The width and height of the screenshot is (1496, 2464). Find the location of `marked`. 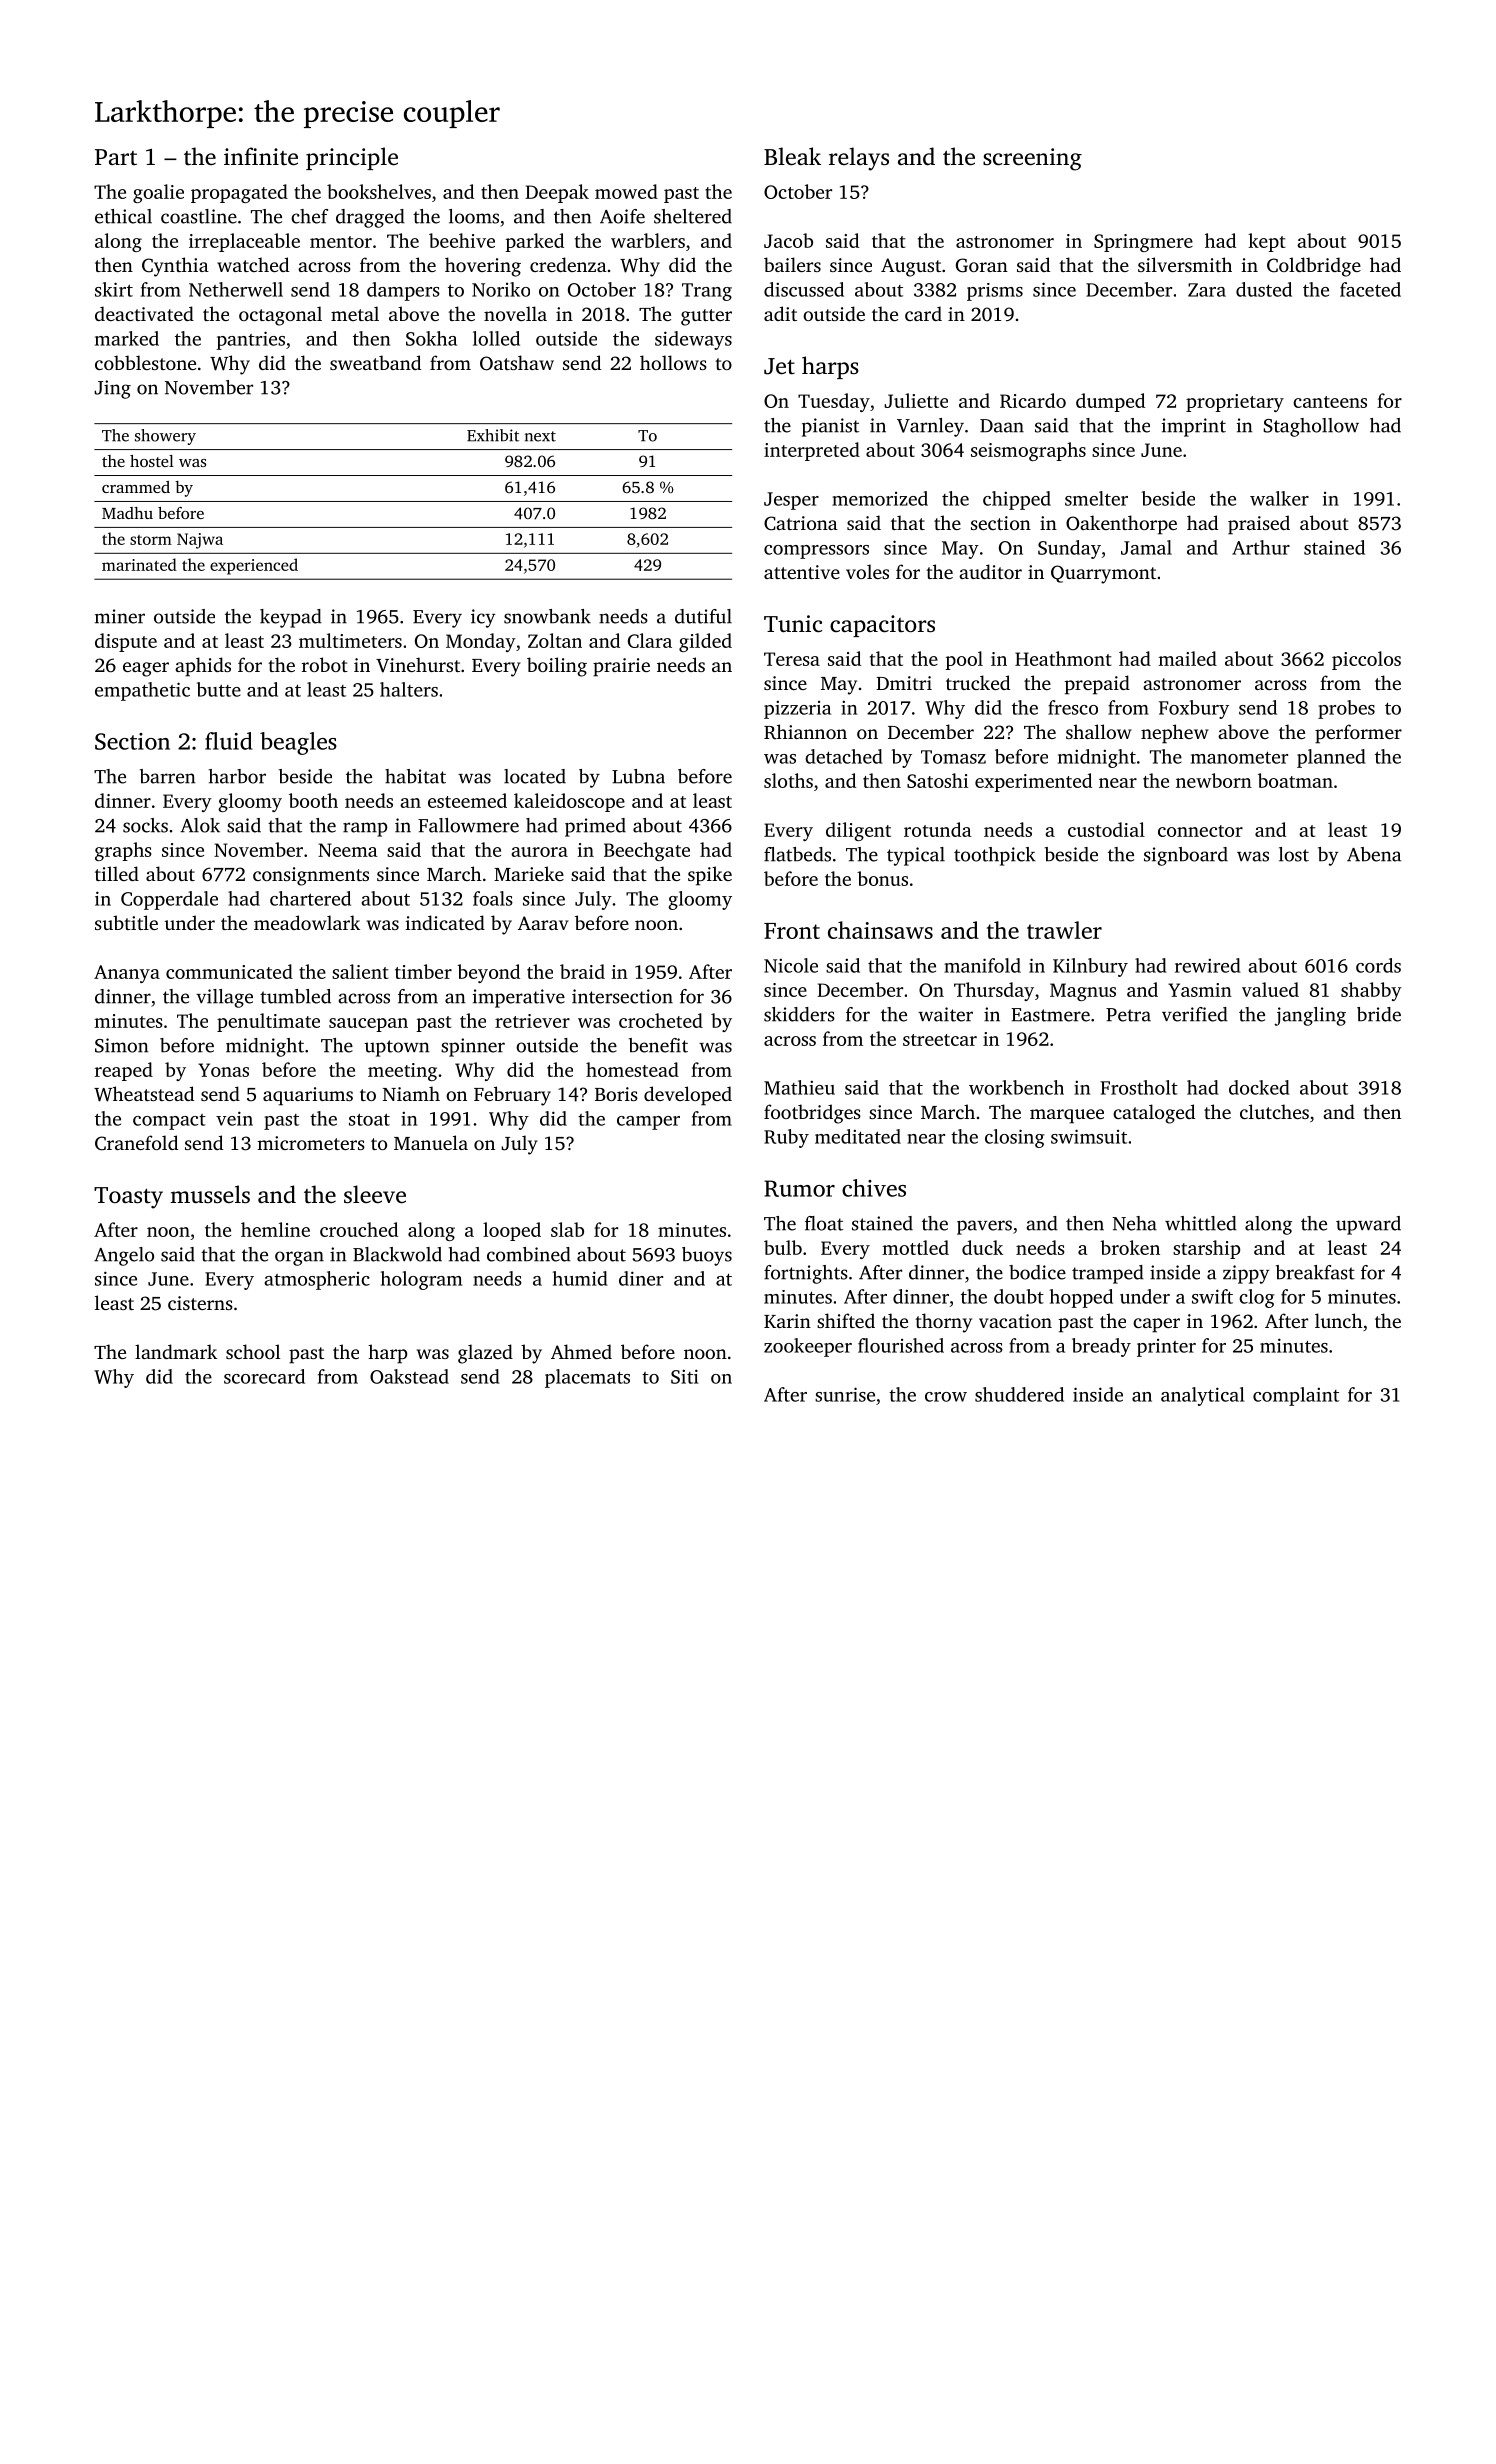

marked is located at coordinates (127, 338).
